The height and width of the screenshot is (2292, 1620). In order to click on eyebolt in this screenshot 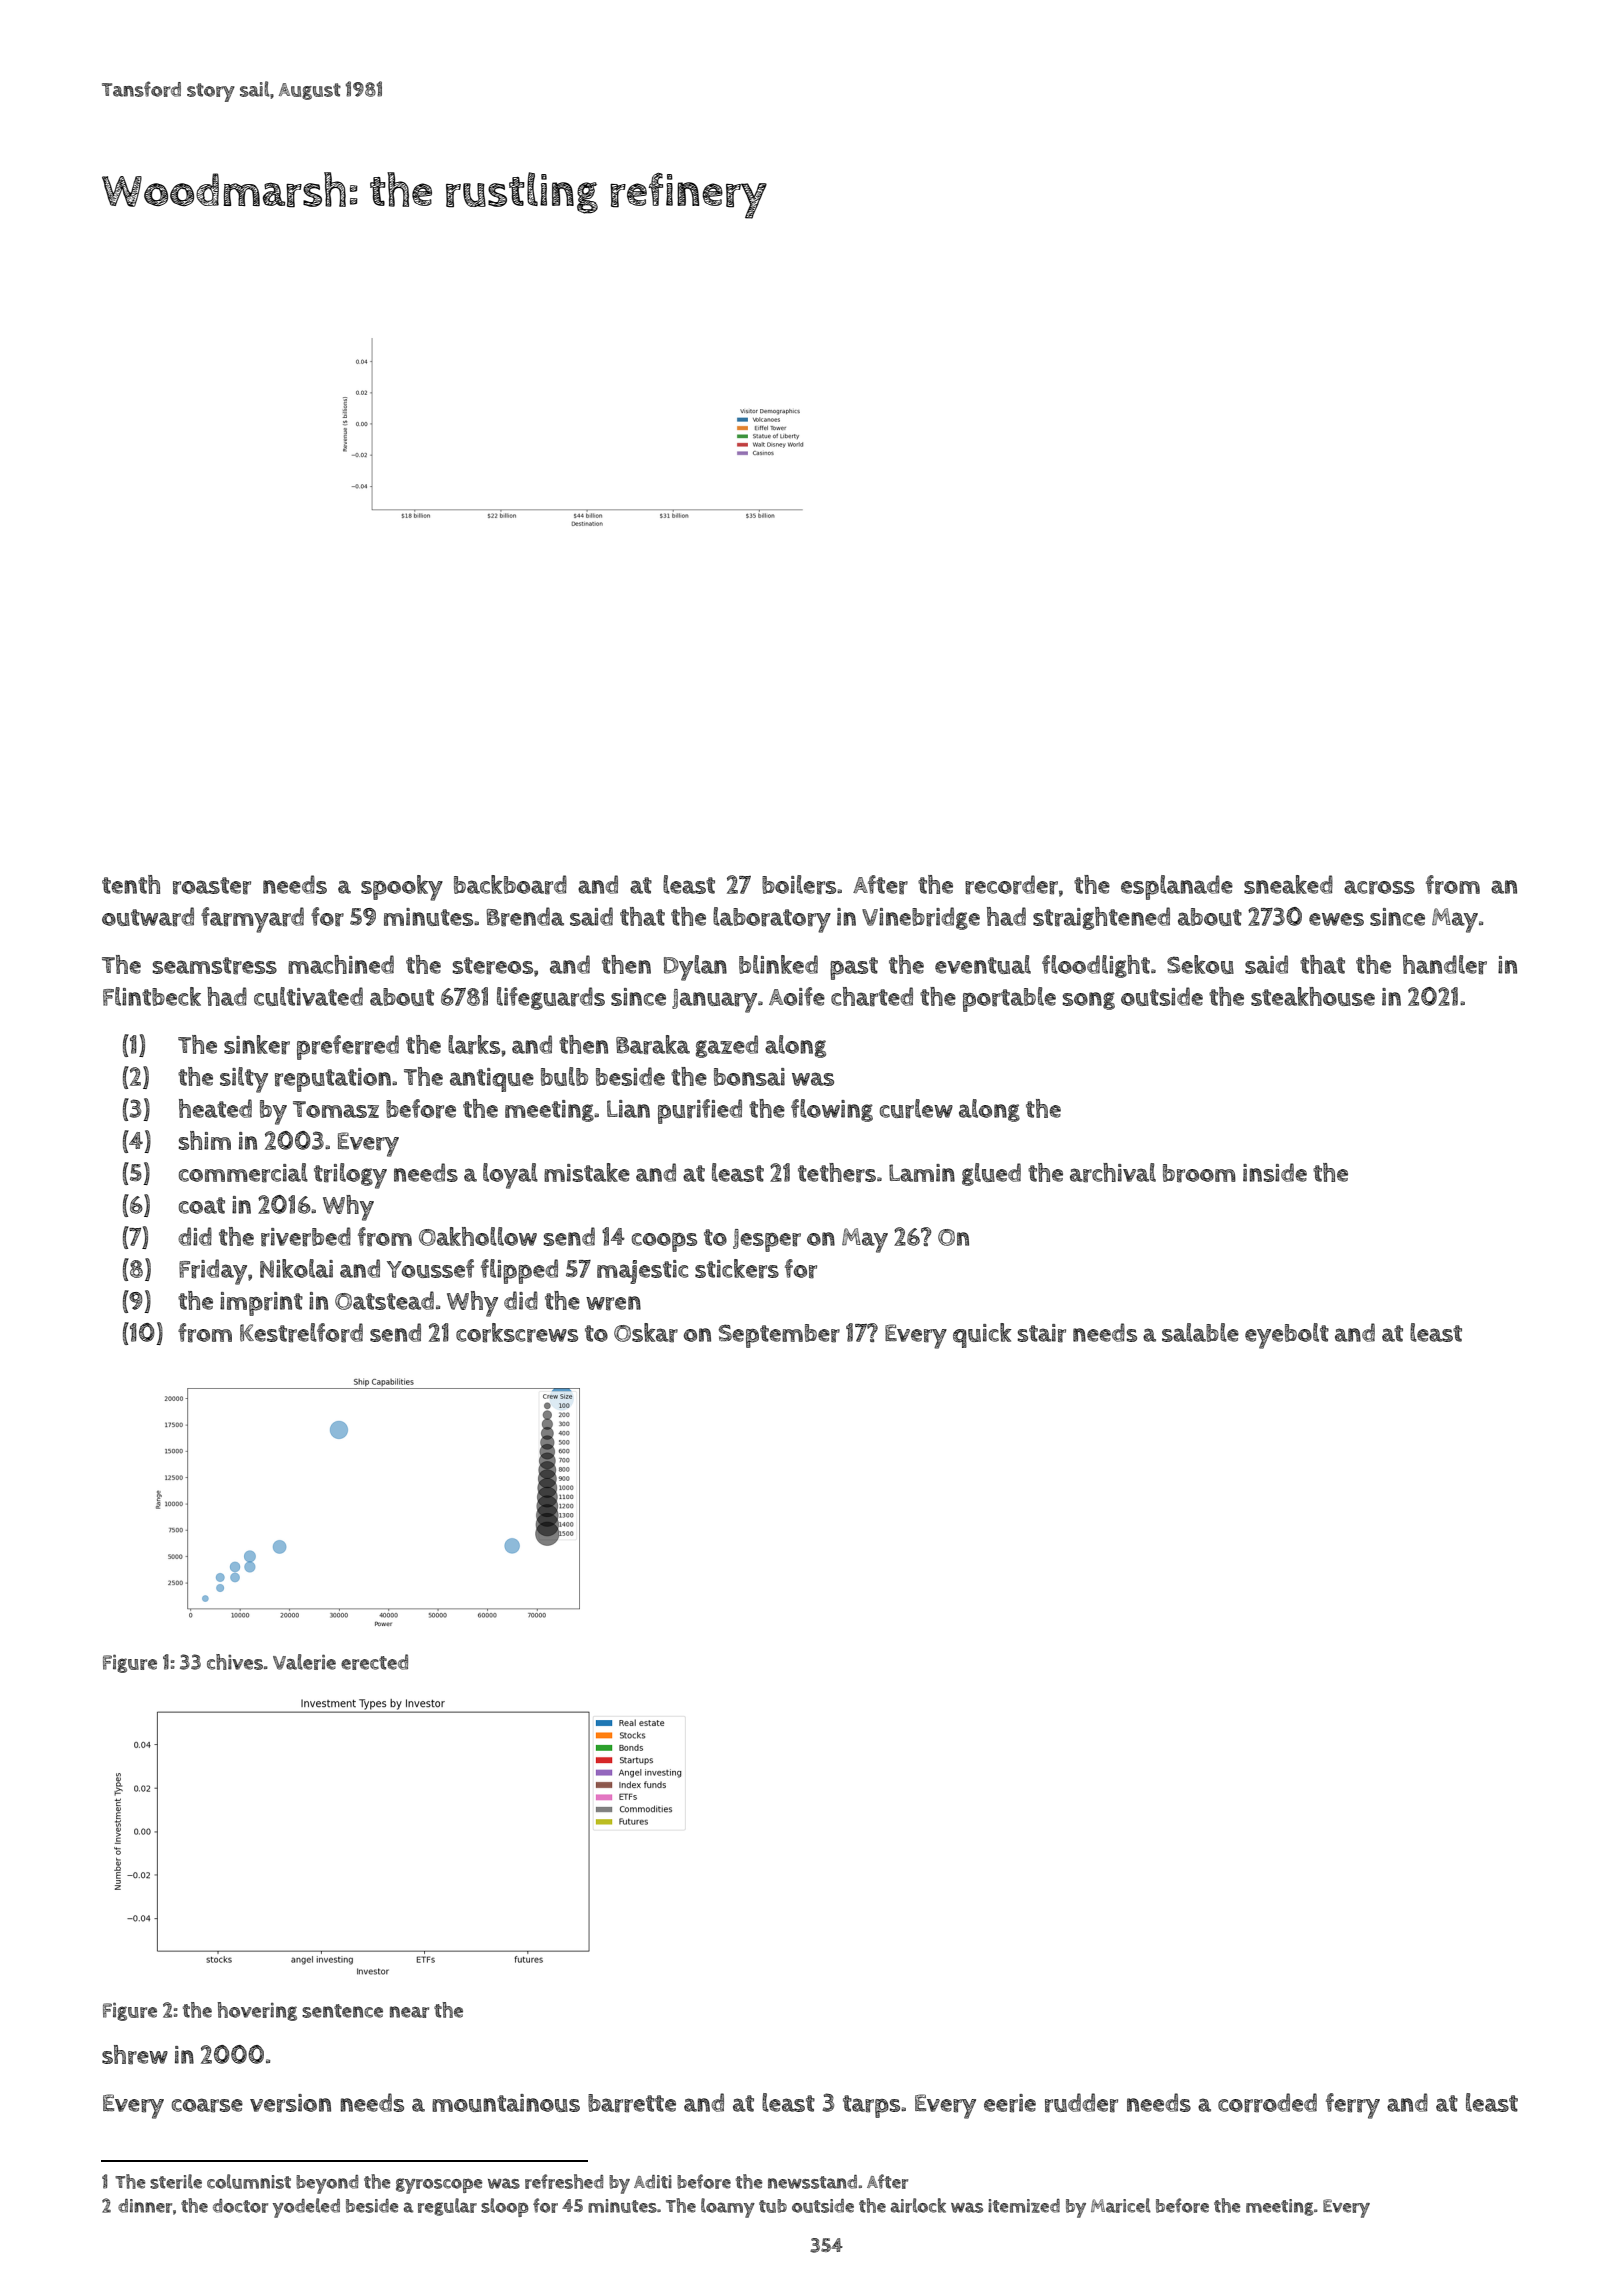, I will do `click(1287, 1336)`.
